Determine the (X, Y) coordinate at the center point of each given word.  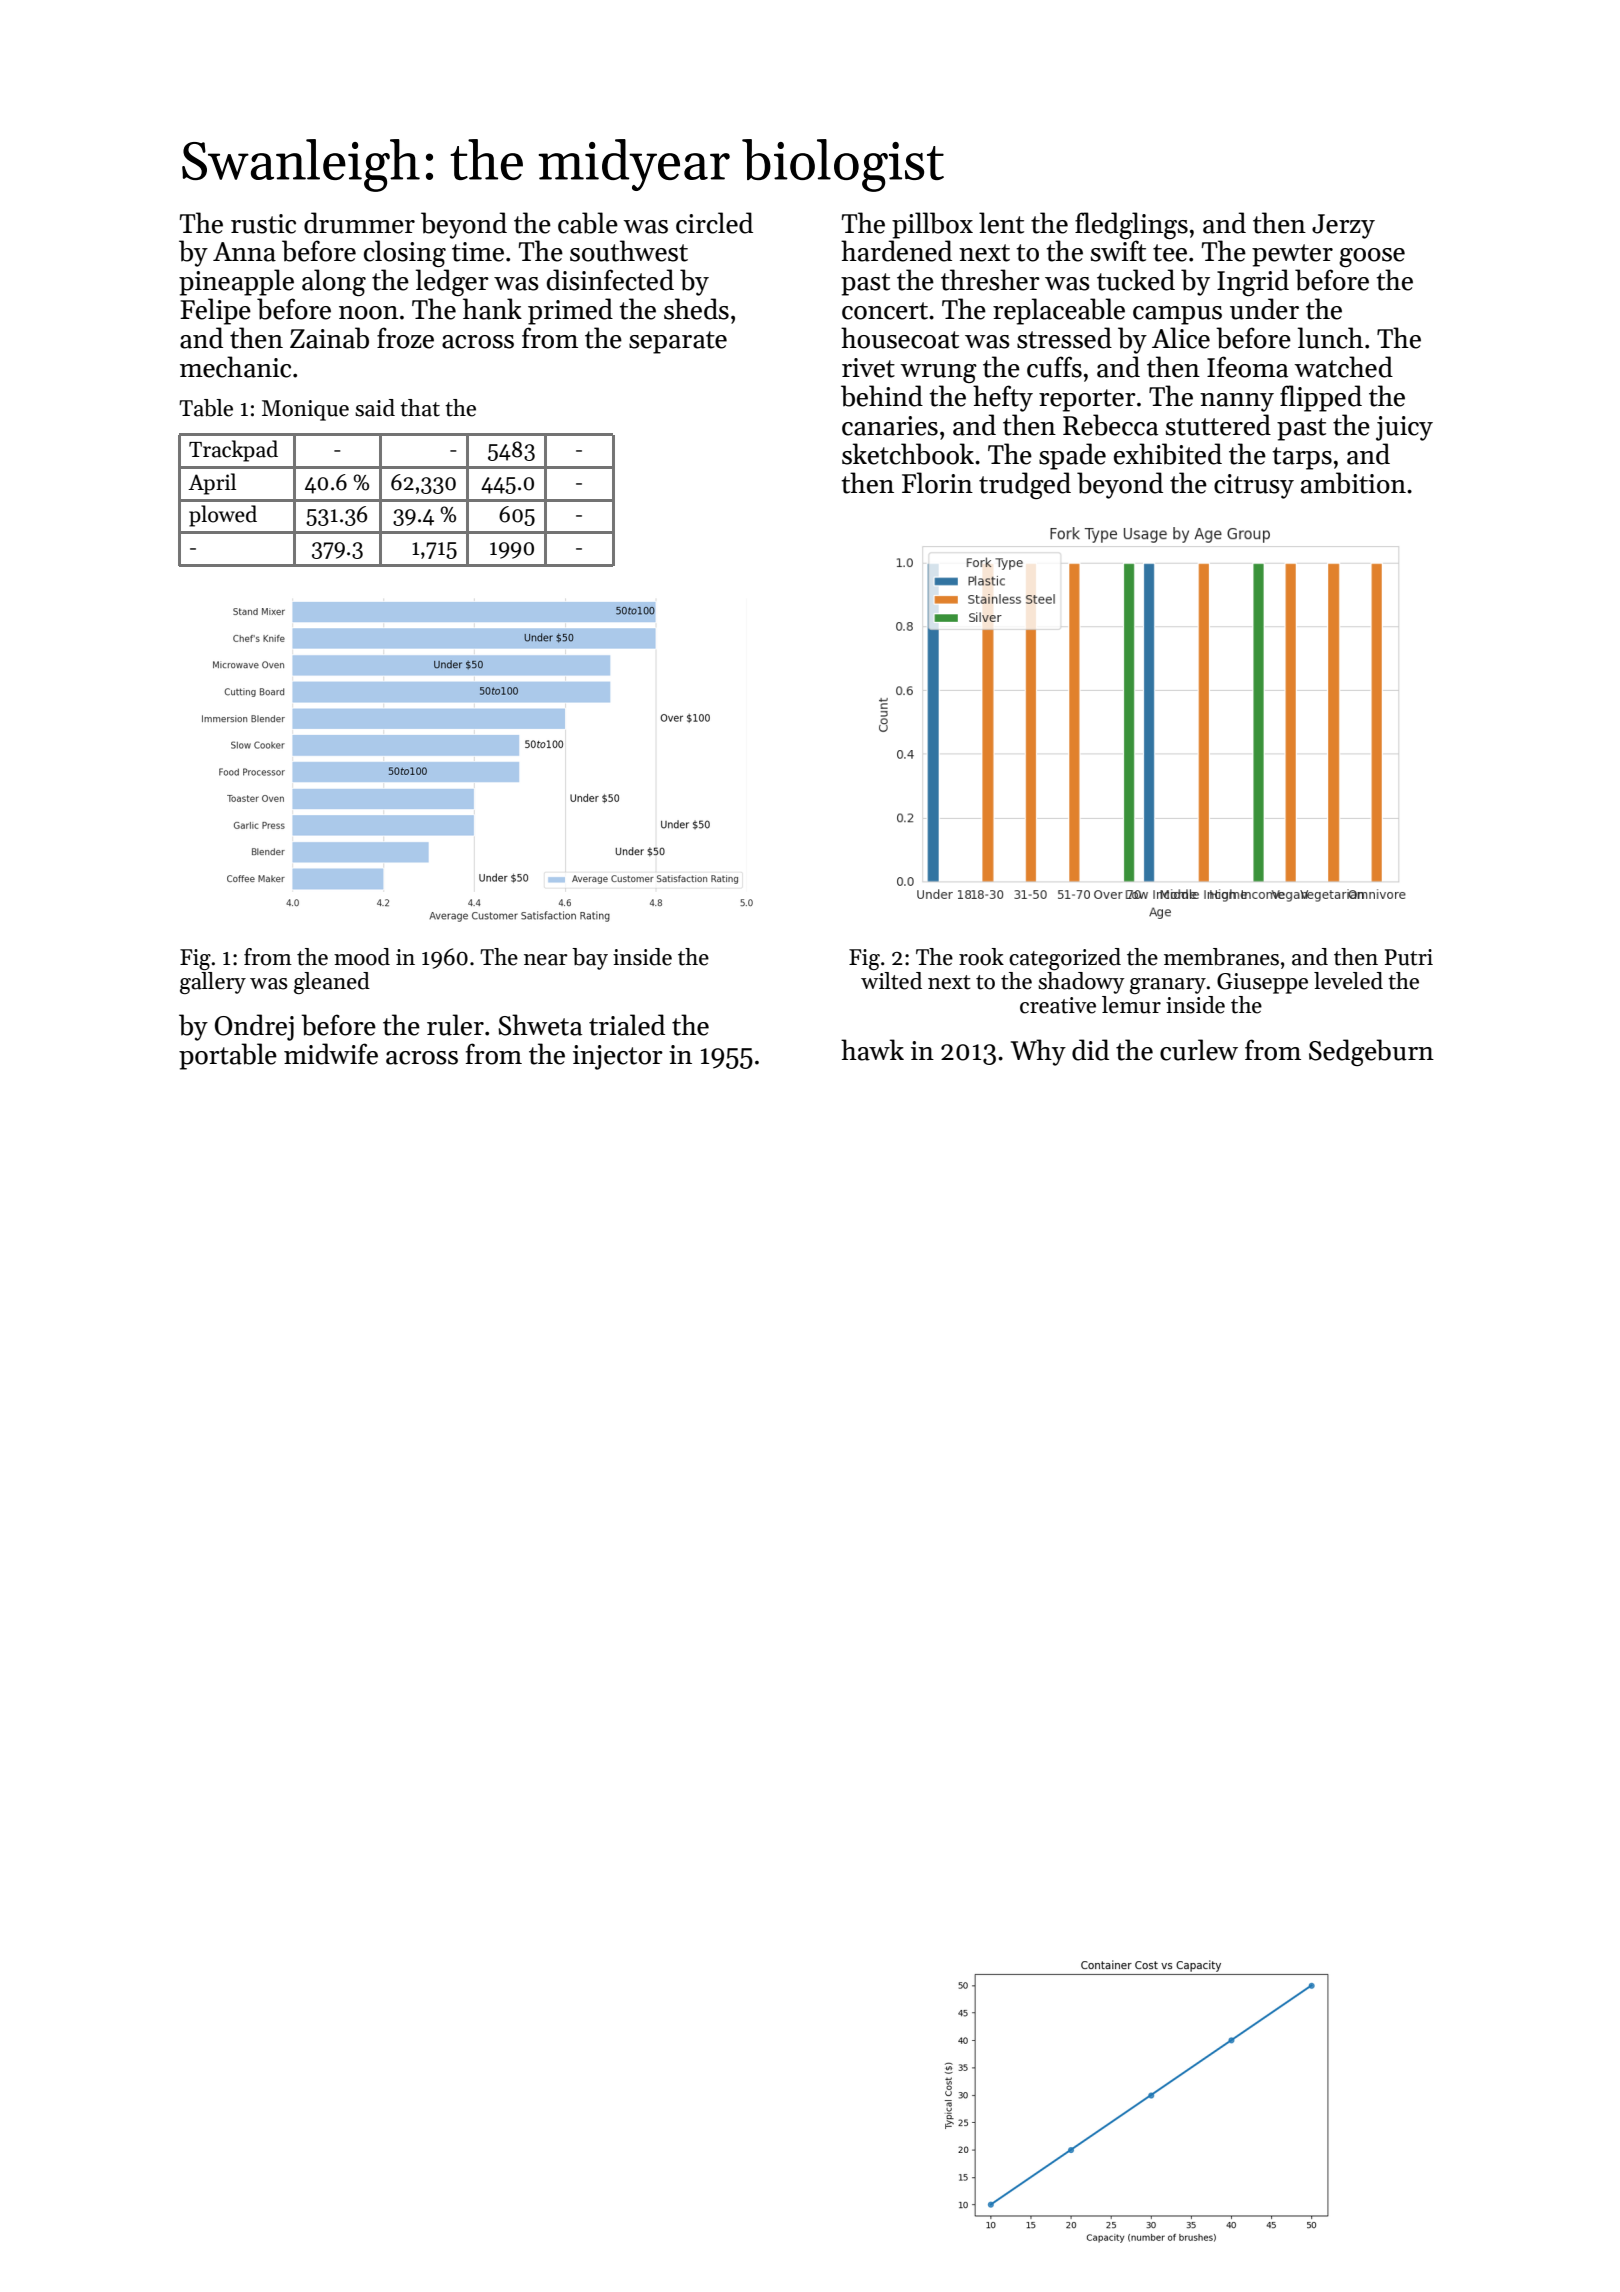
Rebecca (1110, 425)
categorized (1065, 959)
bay (590, 959)
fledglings (1131, 225)
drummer (359, 223)
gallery (213, 983)
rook (981, 957)
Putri (1409, 957)
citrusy (1254, 486)
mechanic (235, 367)
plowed (223, 516)
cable (588, 223)
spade (1072, 456)
